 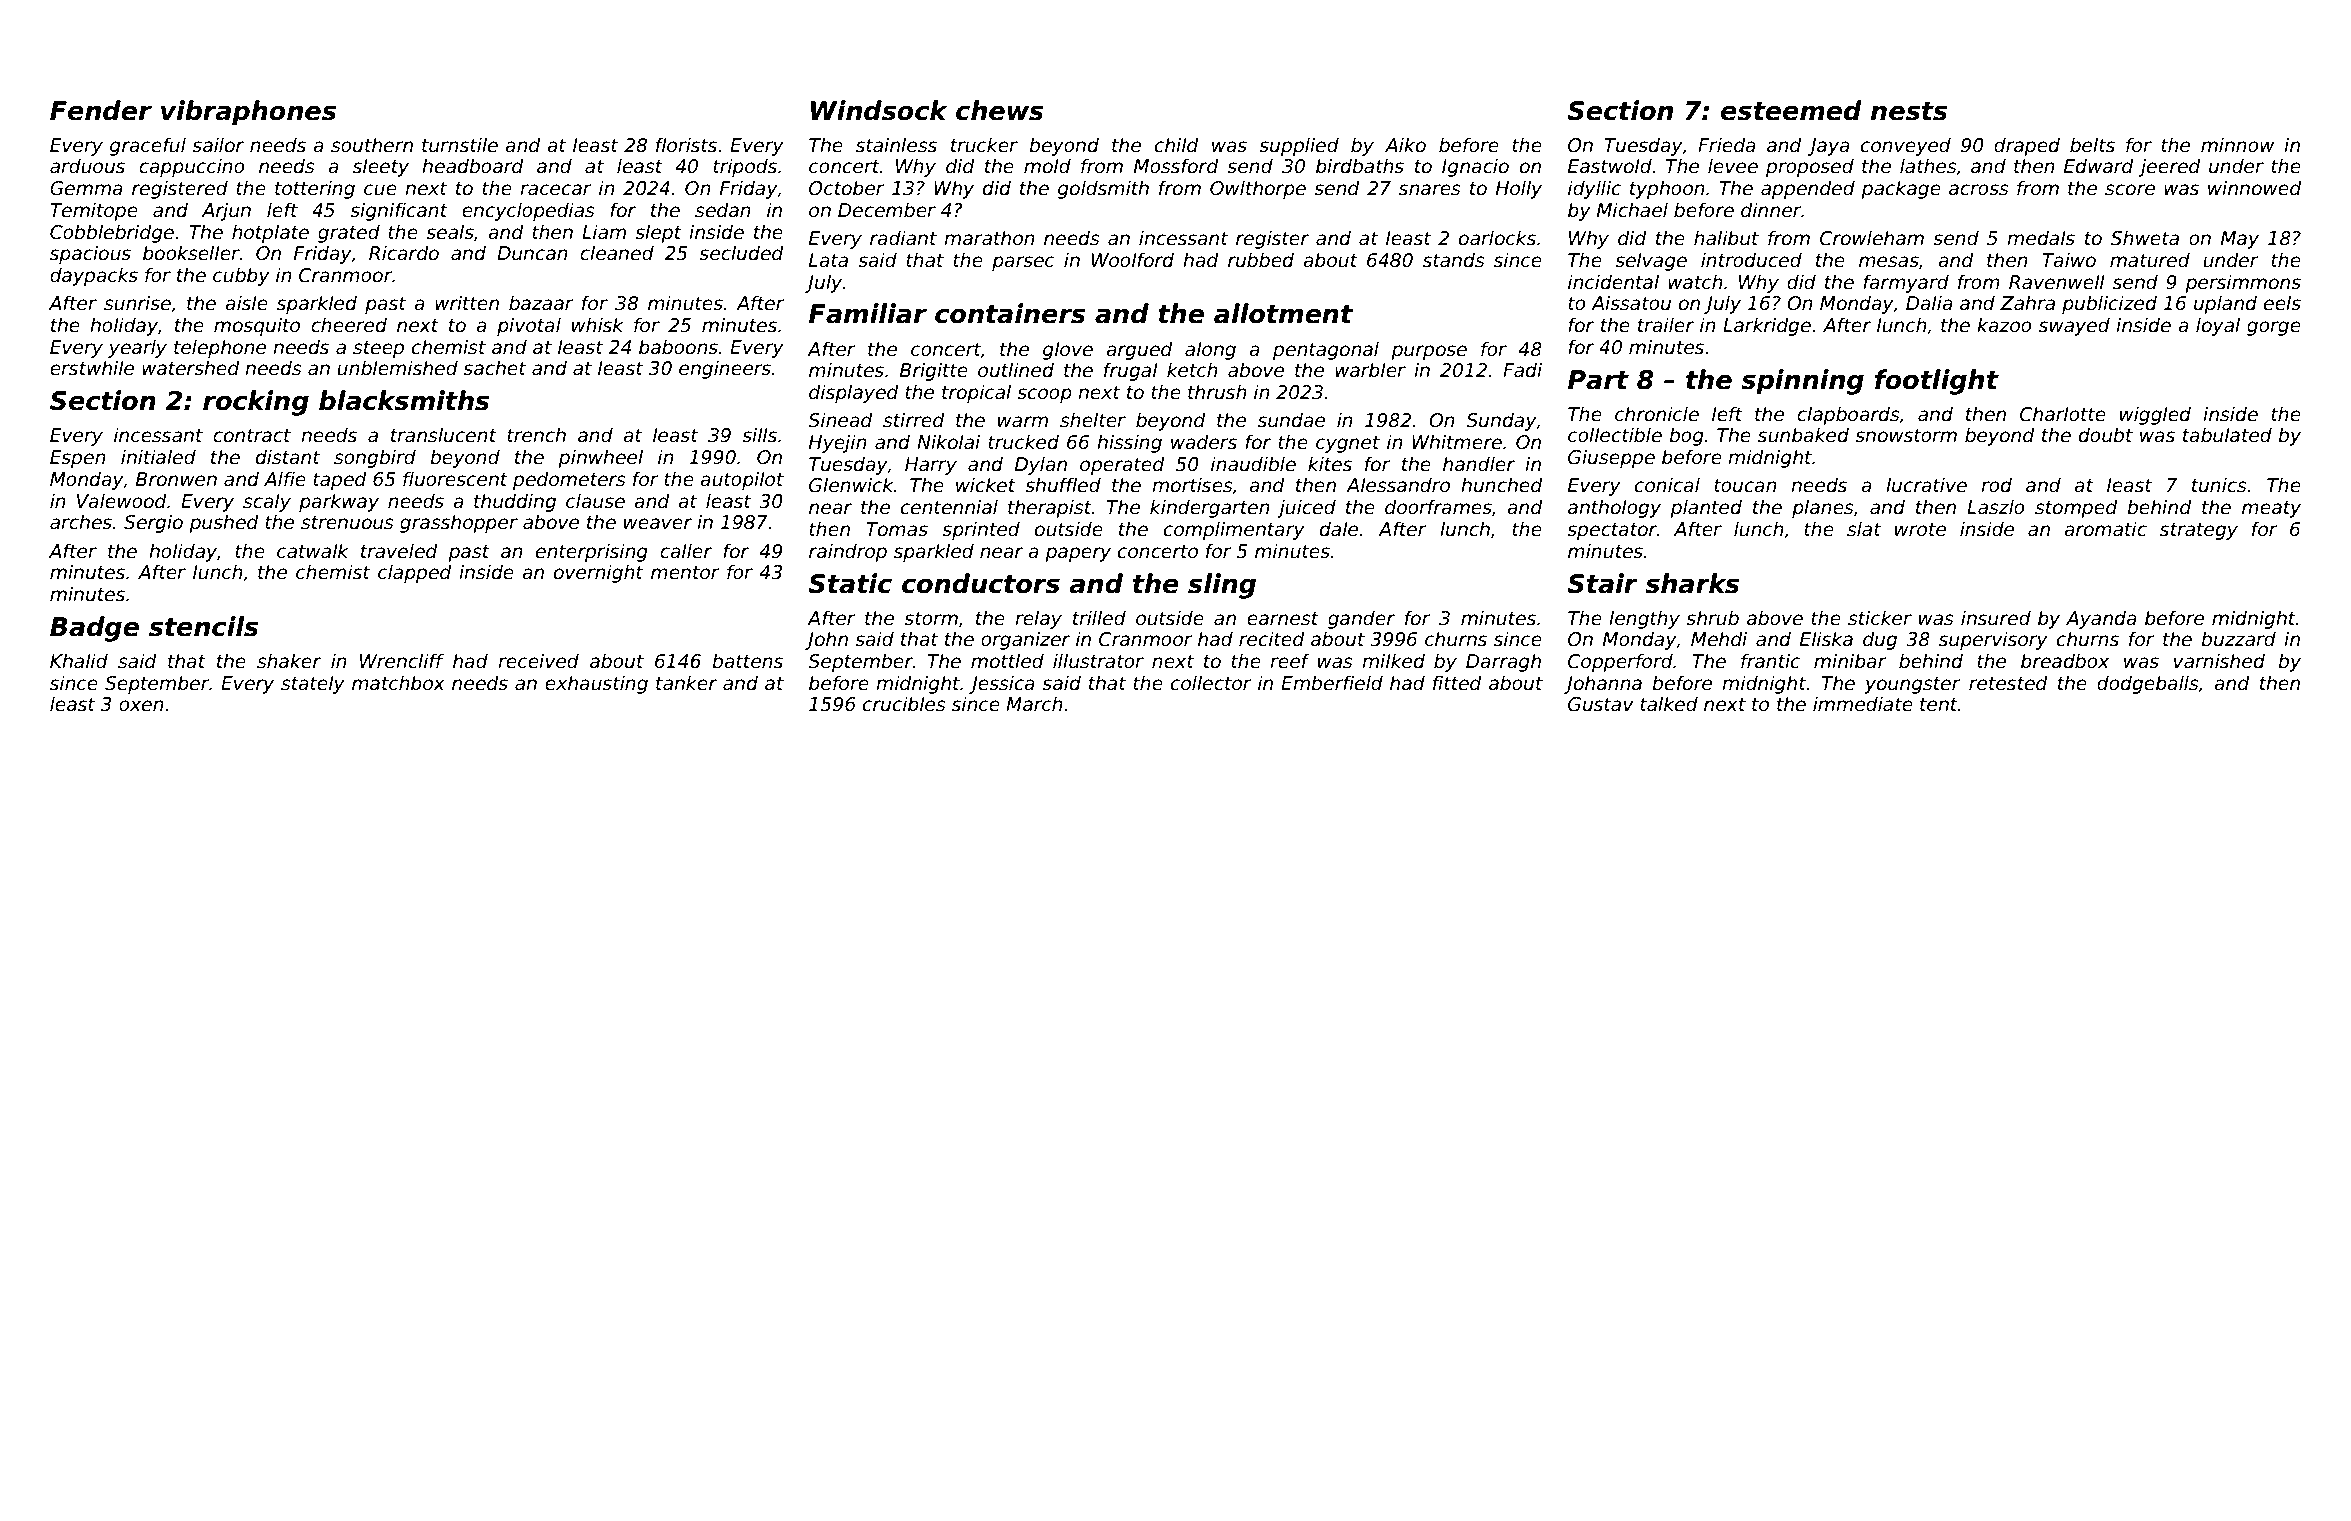 I want to click on footlight, so click(x=1937, y=382).
